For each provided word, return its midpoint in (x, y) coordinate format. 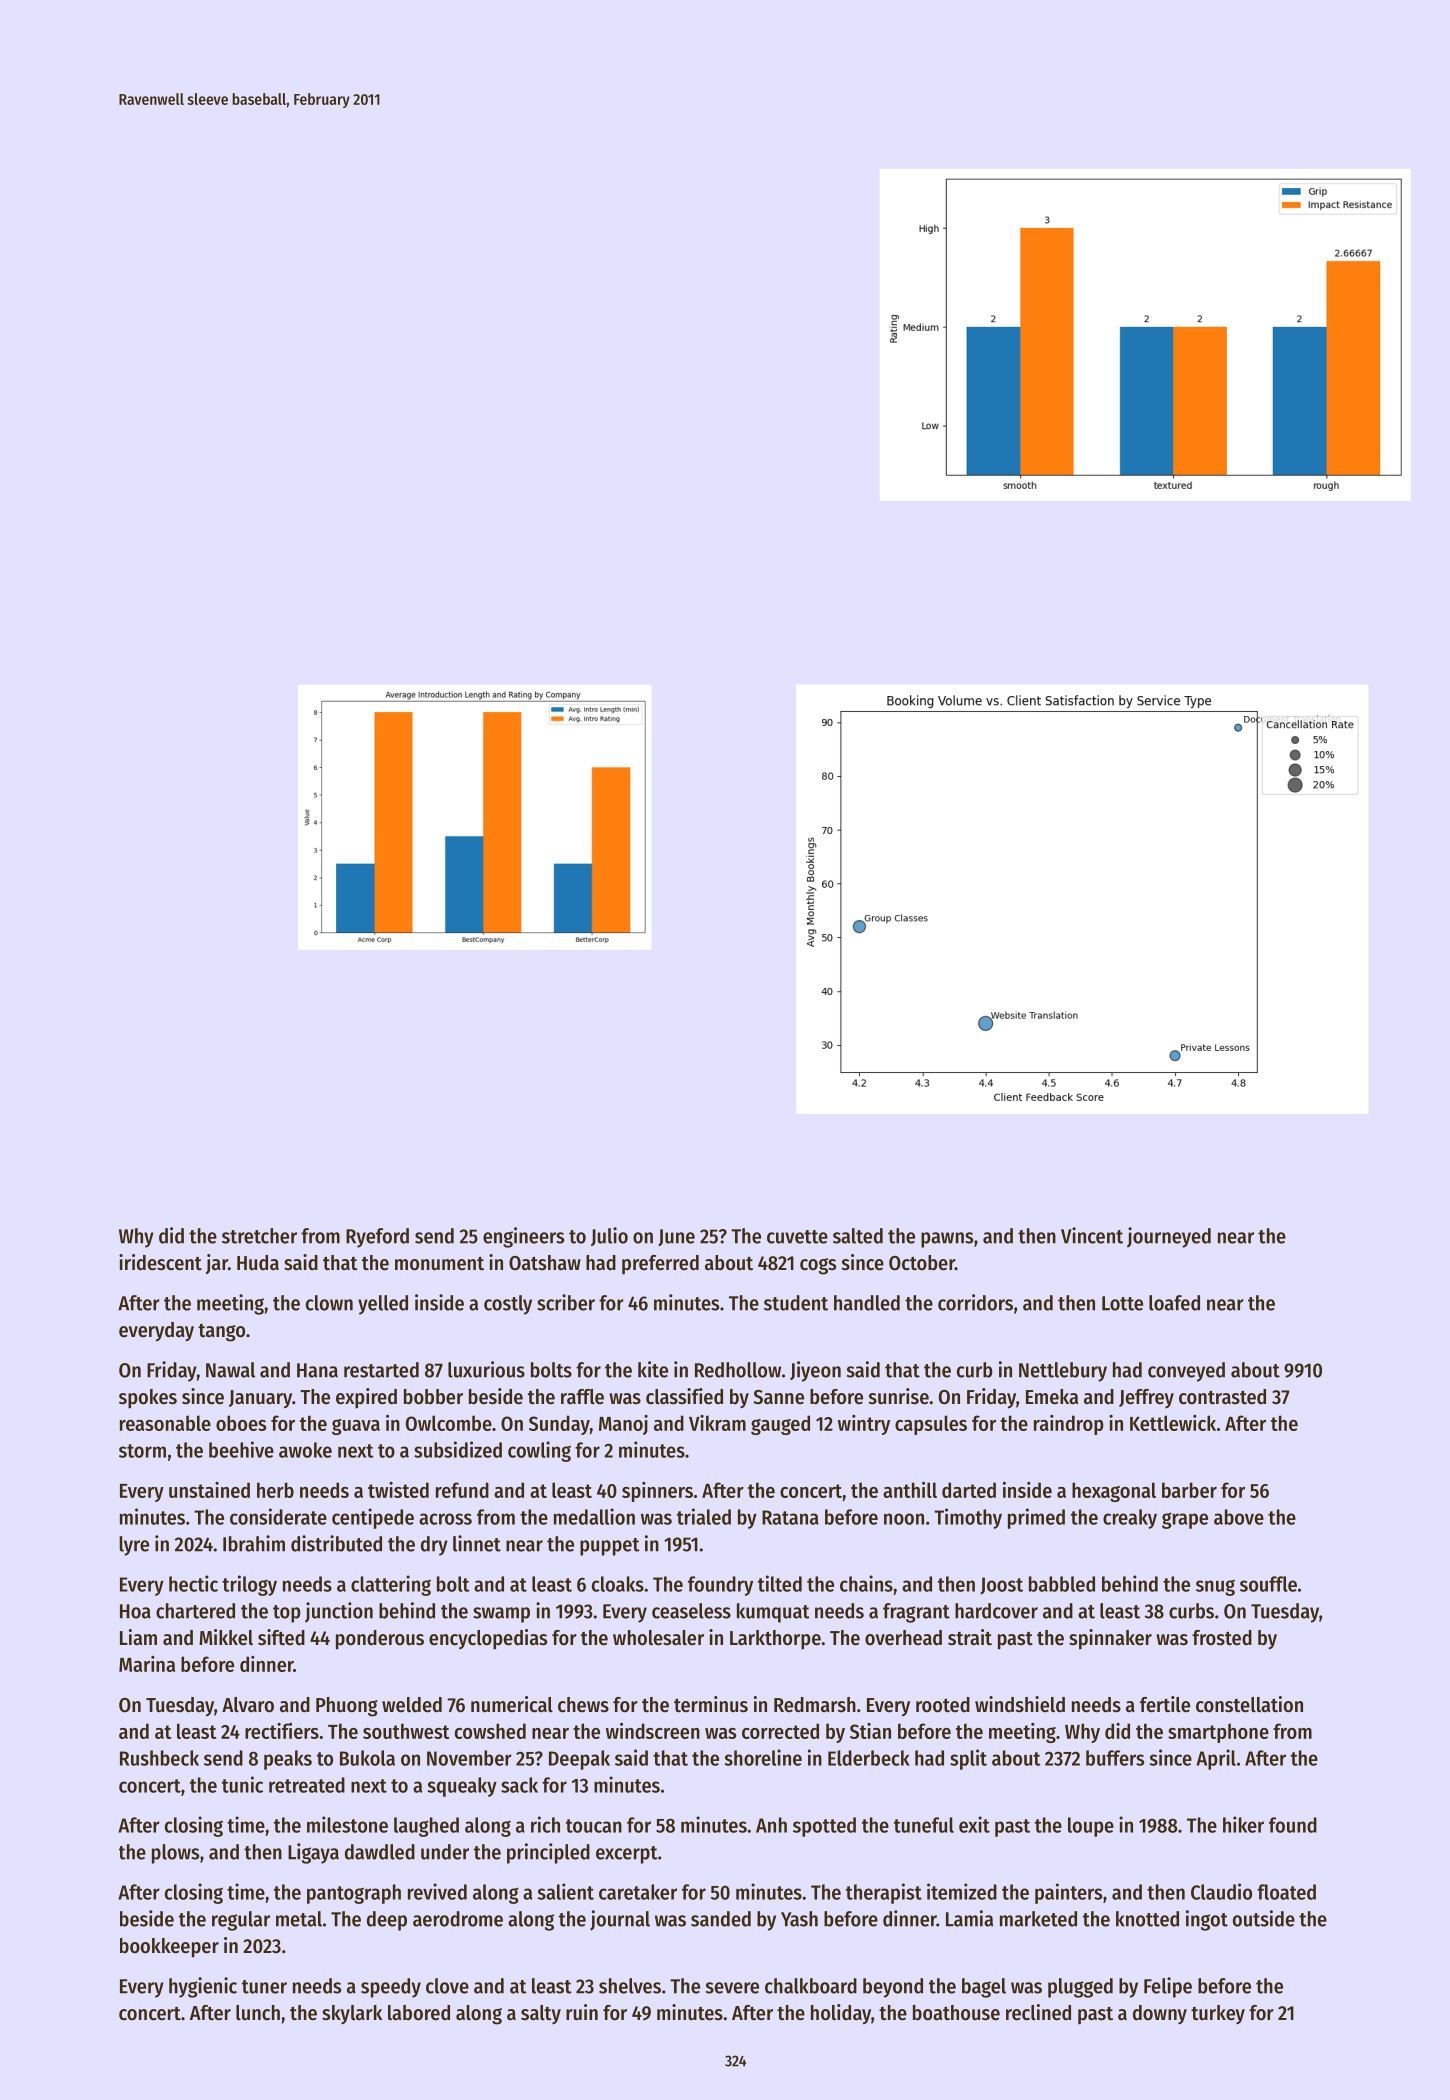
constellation (1249, 1704)
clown (329, 1303)
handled (867, 1303)
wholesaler (658, 1638)
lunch (258, 2013)
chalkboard (811, 1986)
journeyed (1169, 1237)
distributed (336, 1543)
